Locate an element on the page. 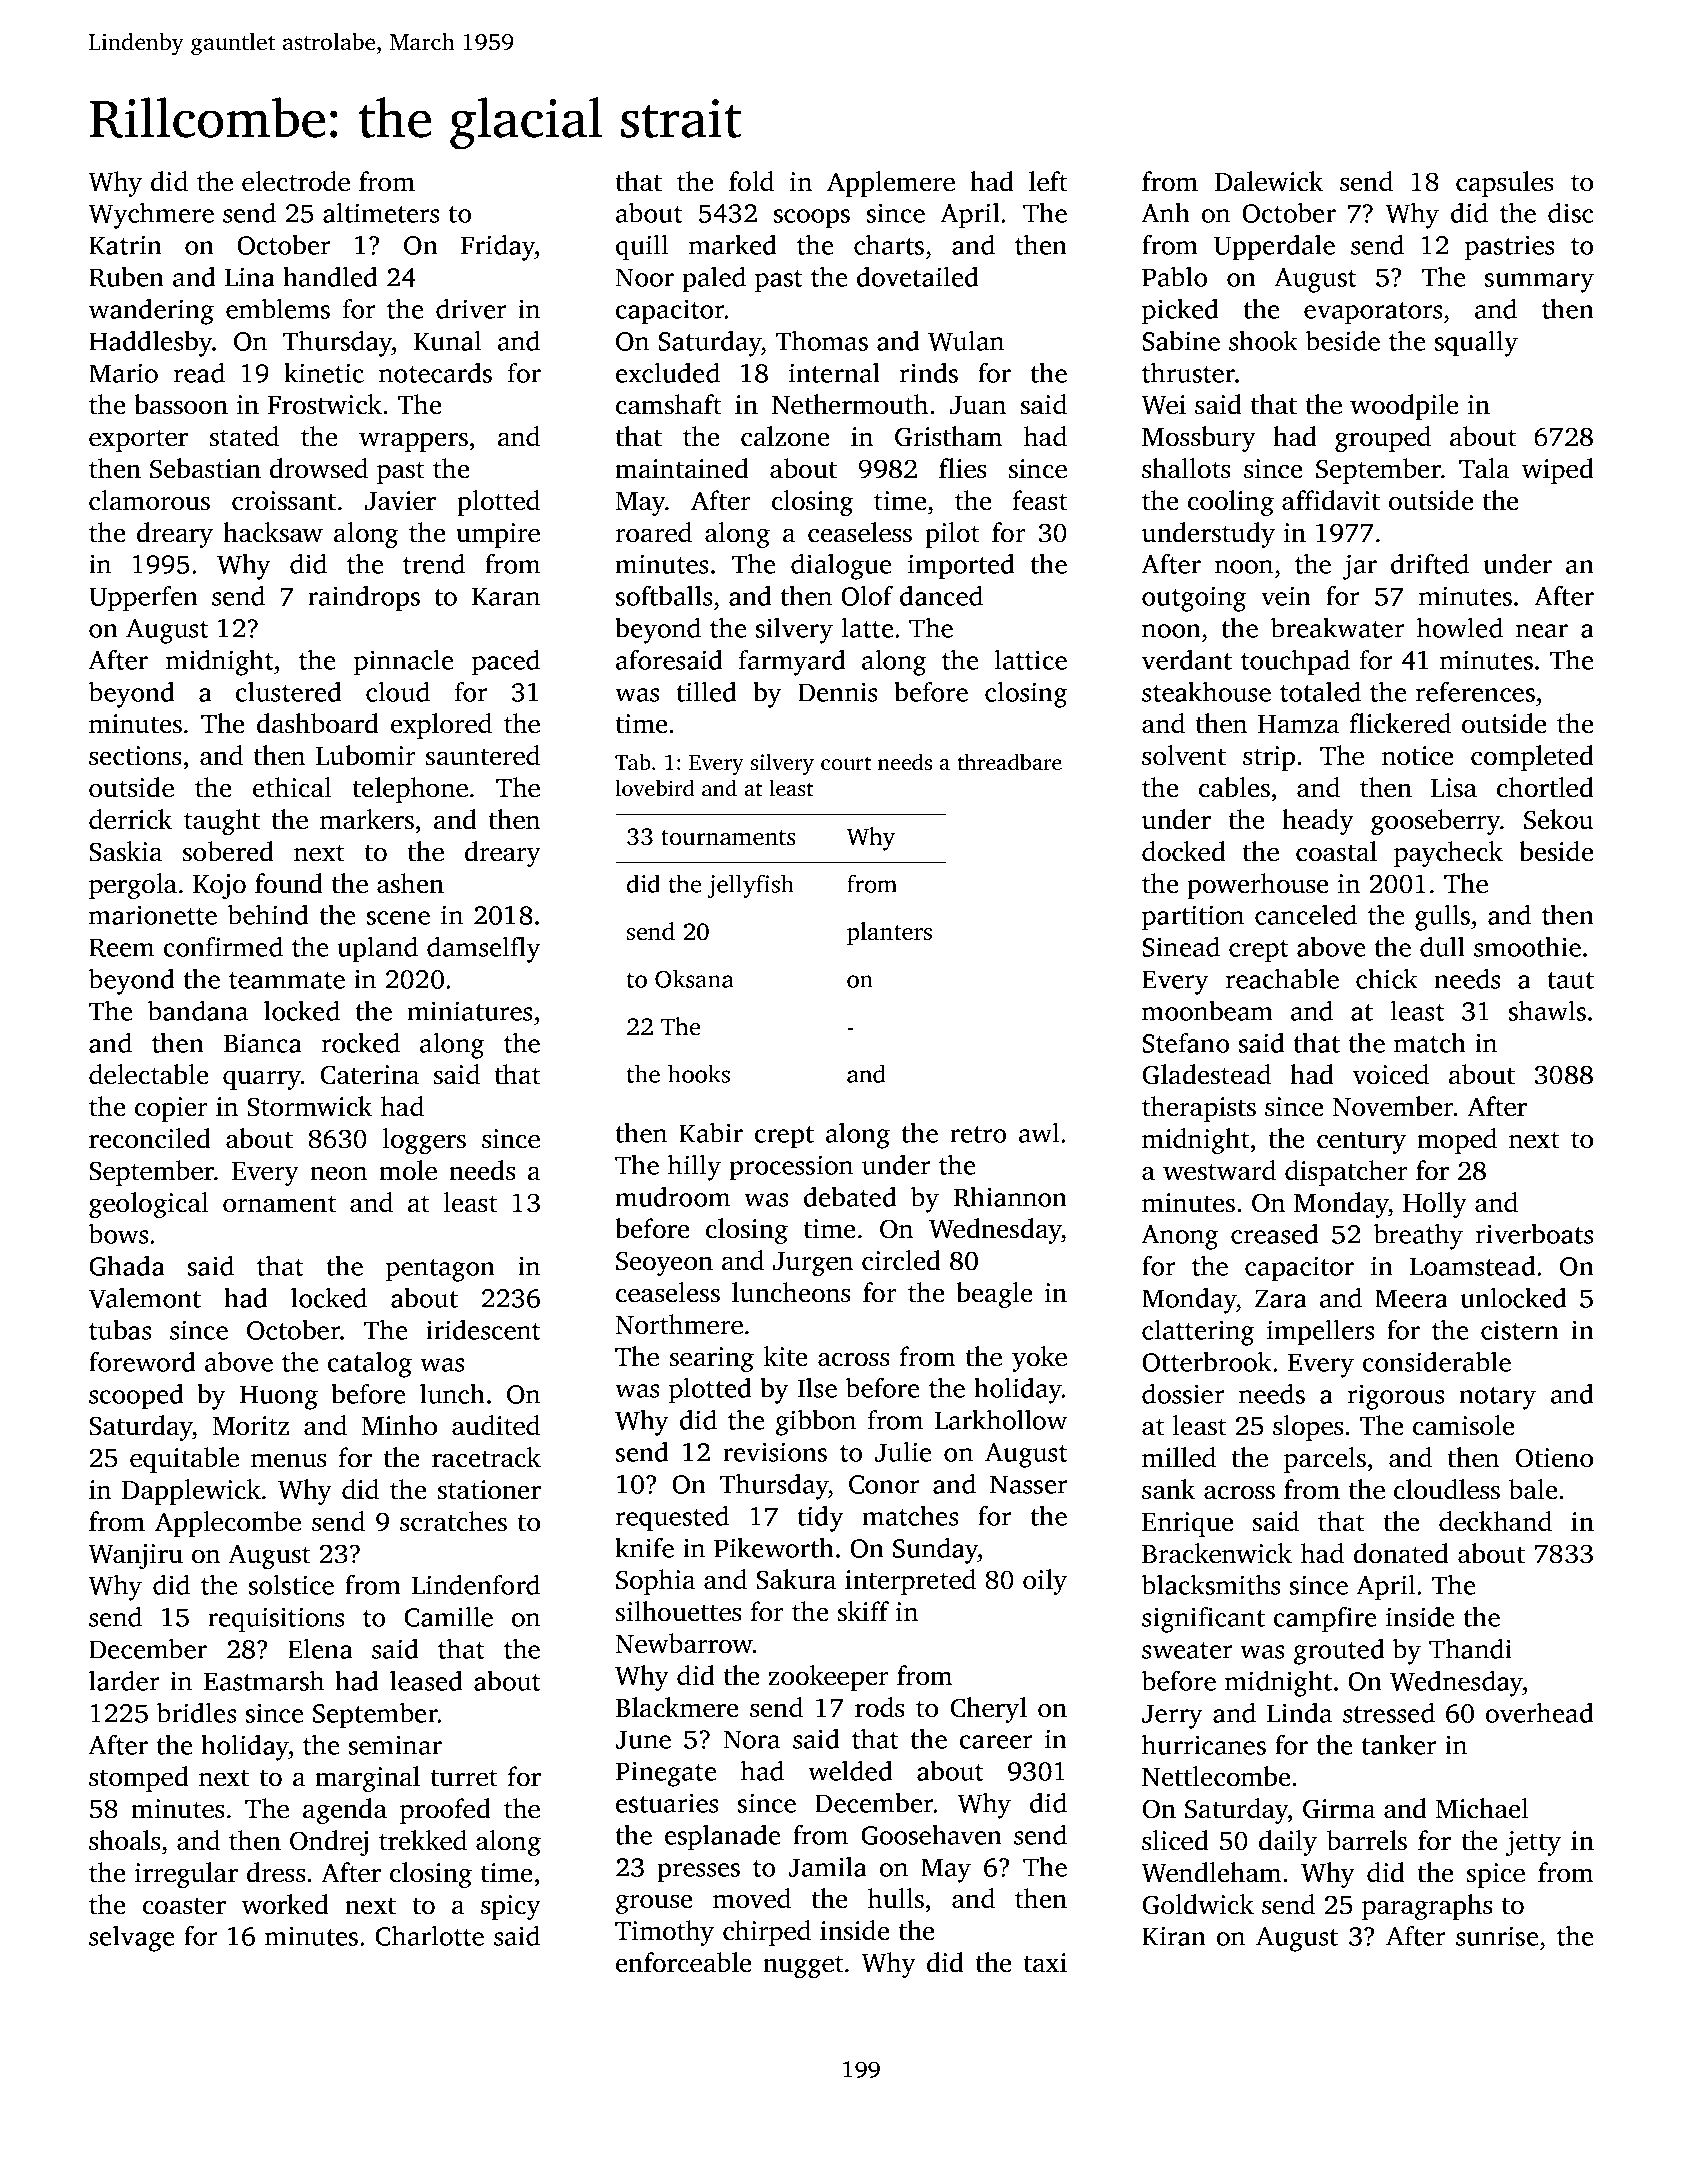  taxi is located at coordinates (1045, 1963).
